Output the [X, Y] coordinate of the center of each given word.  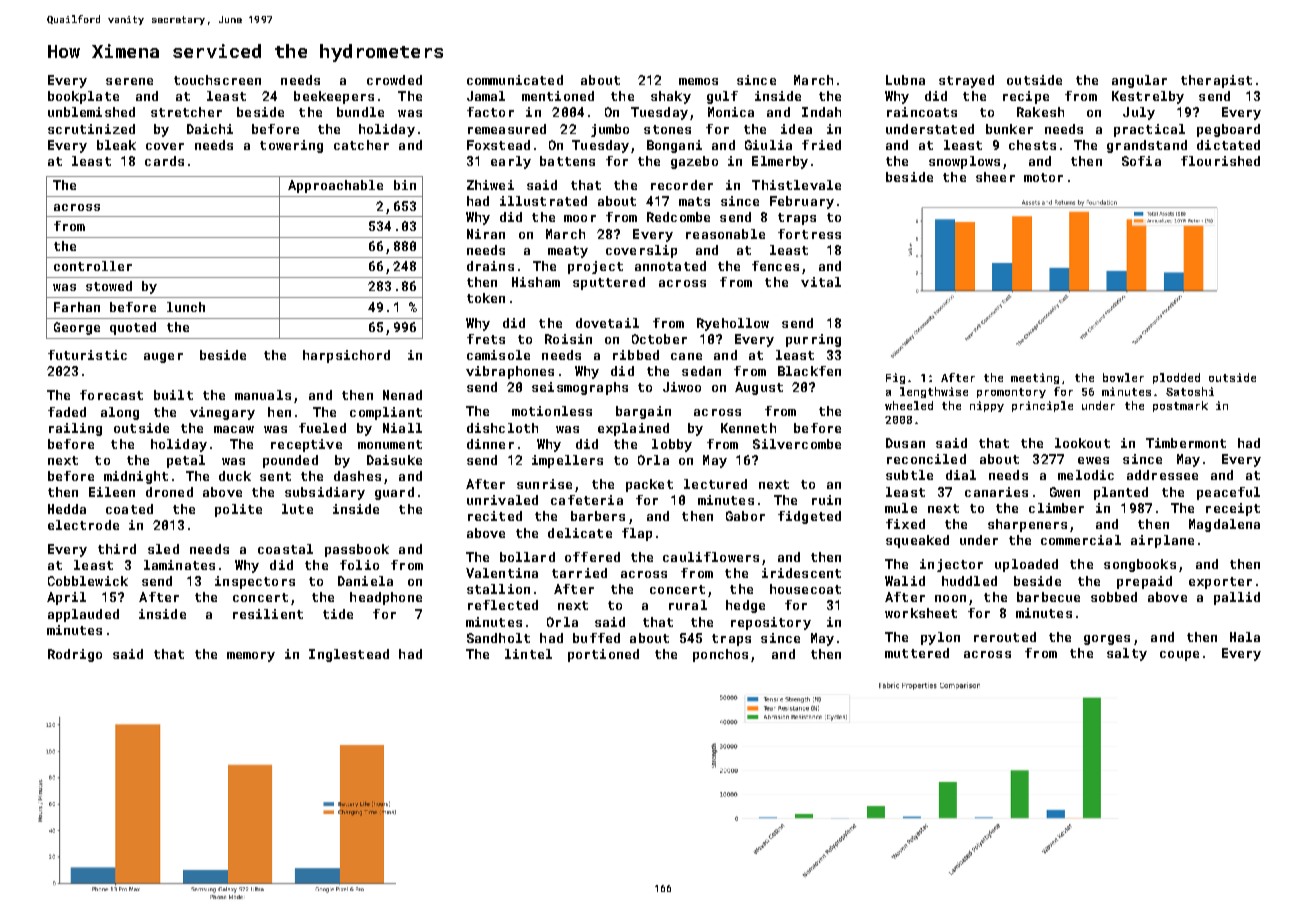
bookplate [83, 97]
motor [1043, 177]
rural [688, 605]
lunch [186, 307]
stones [667, 129]
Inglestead [349, 655]
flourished [1220, 161]
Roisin [568, 339]
